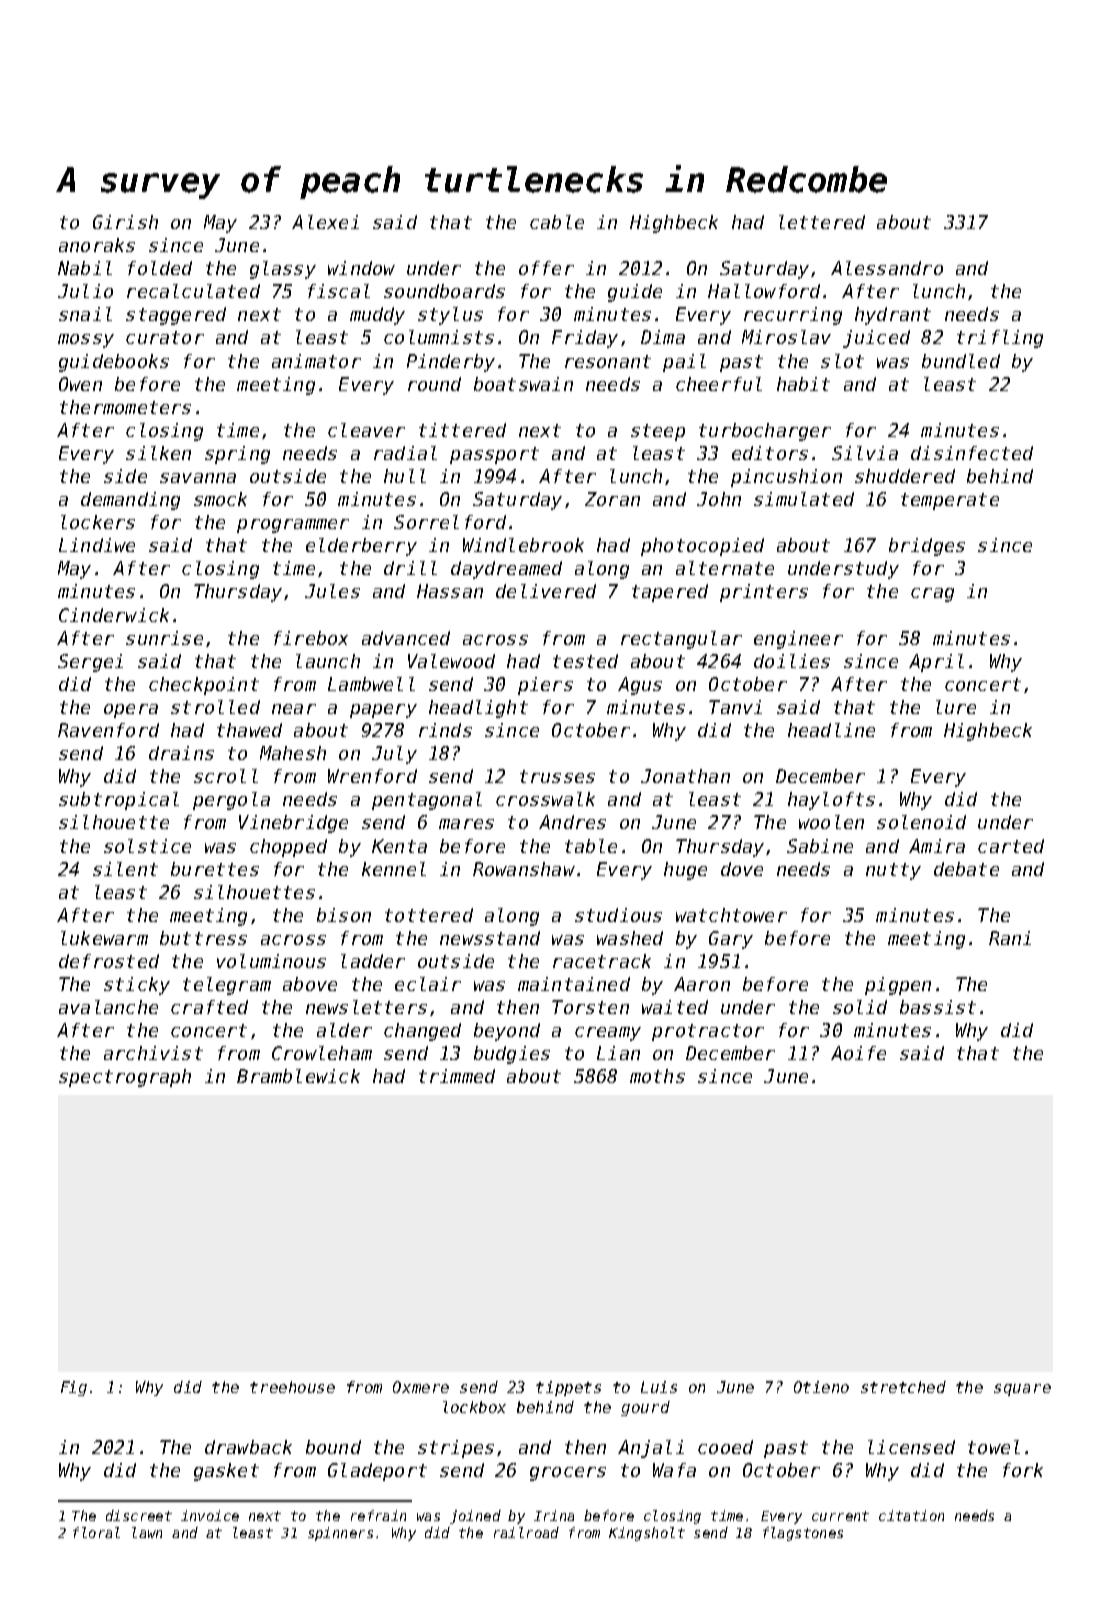  What do you see at coordinates (450, 522) in the screenshot?
I see `Sorrelford` at bounding box center [450, 522].
